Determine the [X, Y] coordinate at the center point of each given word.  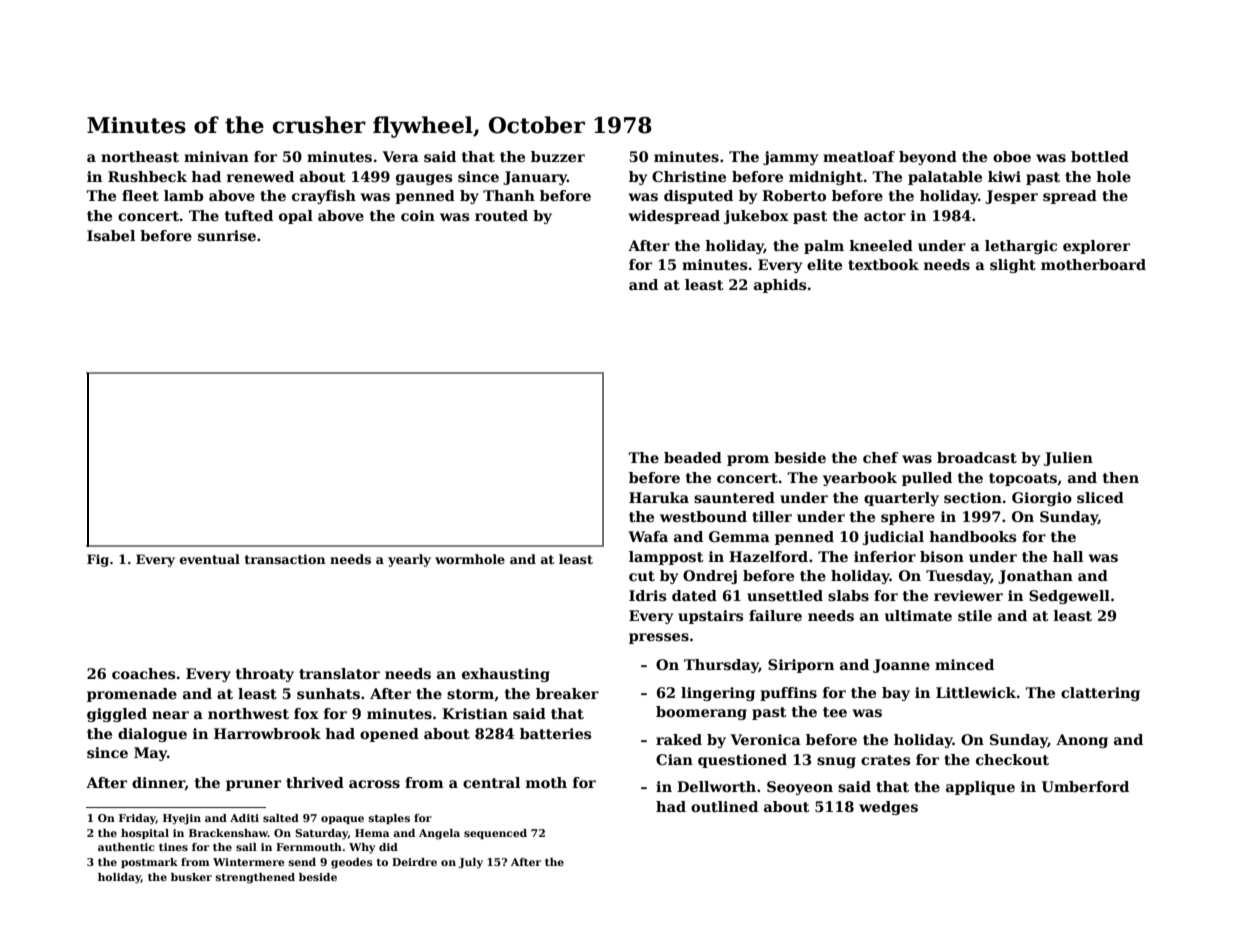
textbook [883, 264]
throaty [265, 675]
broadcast [977, 457]
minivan [216, 156]
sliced [1100, 497]
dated [694, 595]
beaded [693, 457]
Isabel [111, 235]
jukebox [756, 217]
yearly [409, 560]
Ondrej [710, 577]
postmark [149, 863]
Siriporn [801, 666]
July [471, 863]
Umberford [1085, 786]
